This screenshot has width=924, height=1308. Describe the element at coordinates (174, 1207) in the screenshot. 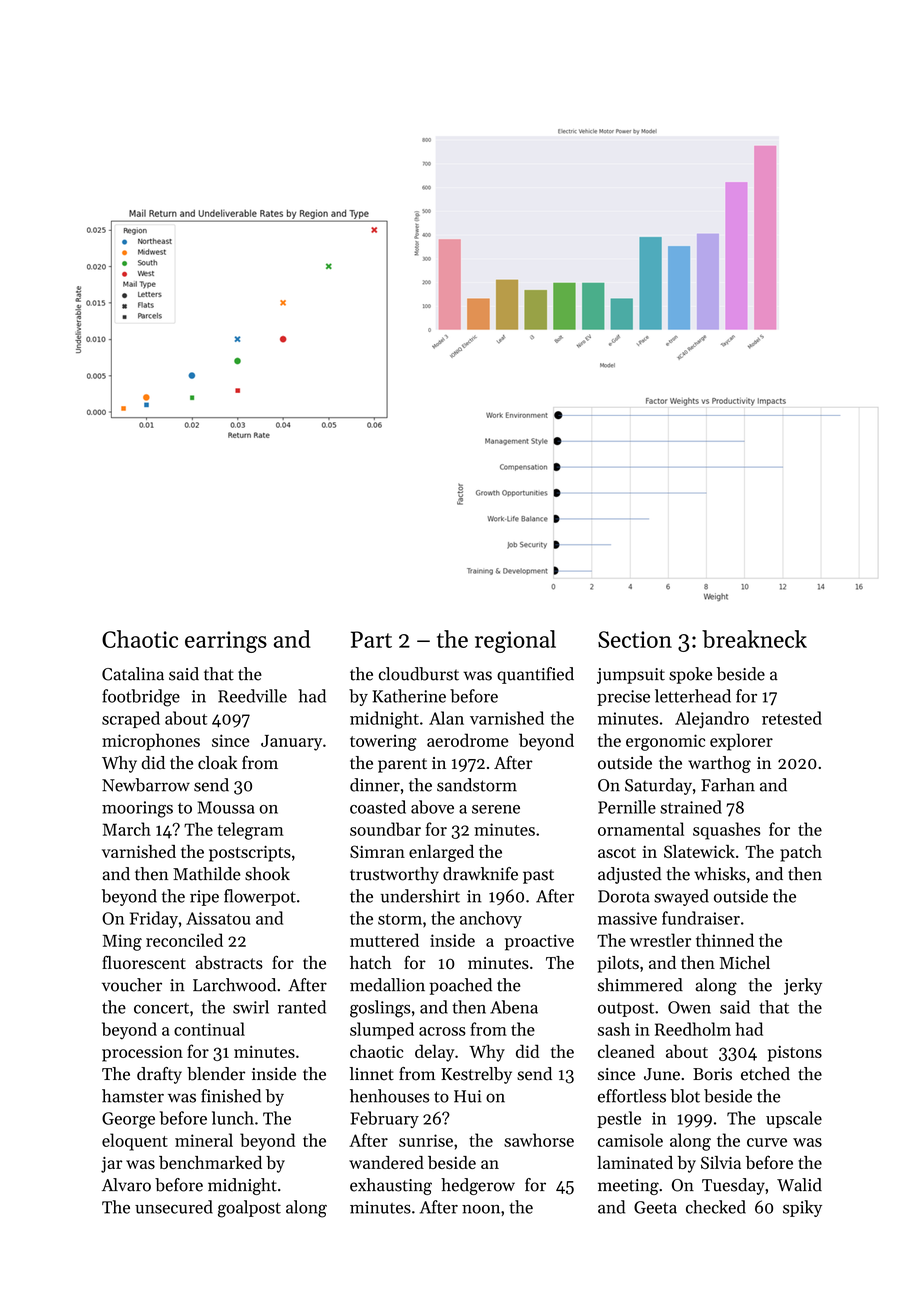

I see `unsecured` at that location.
